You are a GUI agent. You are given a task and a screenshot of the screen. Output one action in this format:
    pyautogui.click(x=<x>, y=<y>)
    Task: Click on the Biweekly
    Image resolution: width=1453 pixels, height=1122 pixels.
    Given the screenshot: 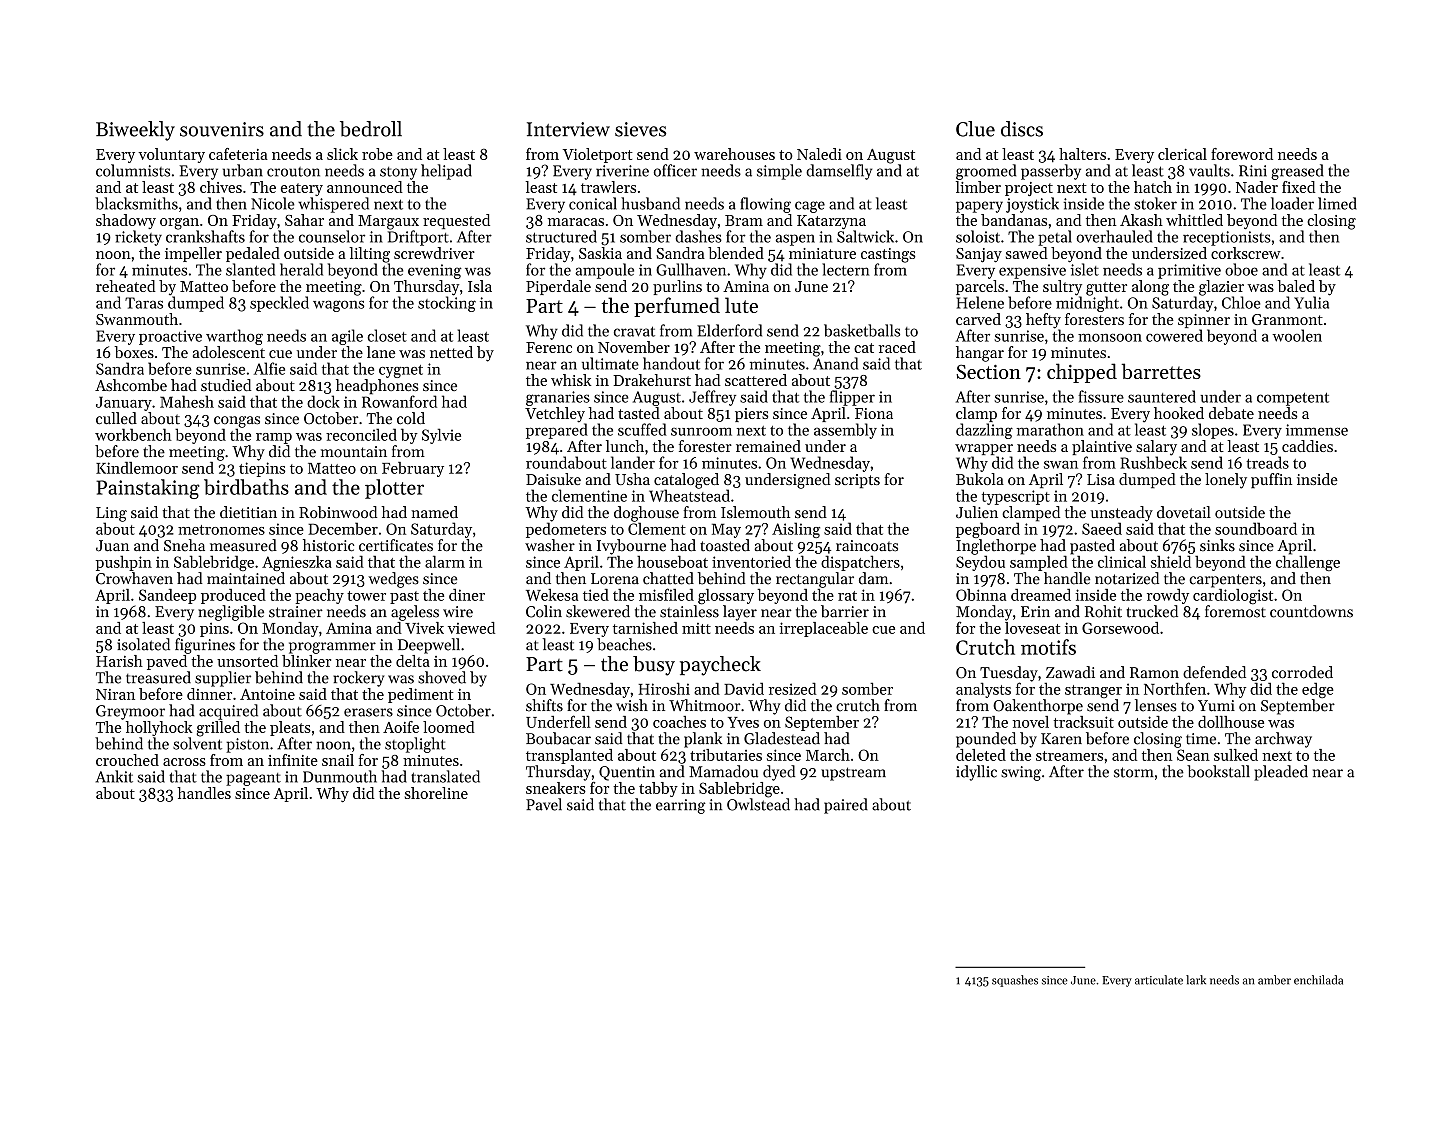 What is the action you would take?
    pyautogui.click(x=135, y=131)
